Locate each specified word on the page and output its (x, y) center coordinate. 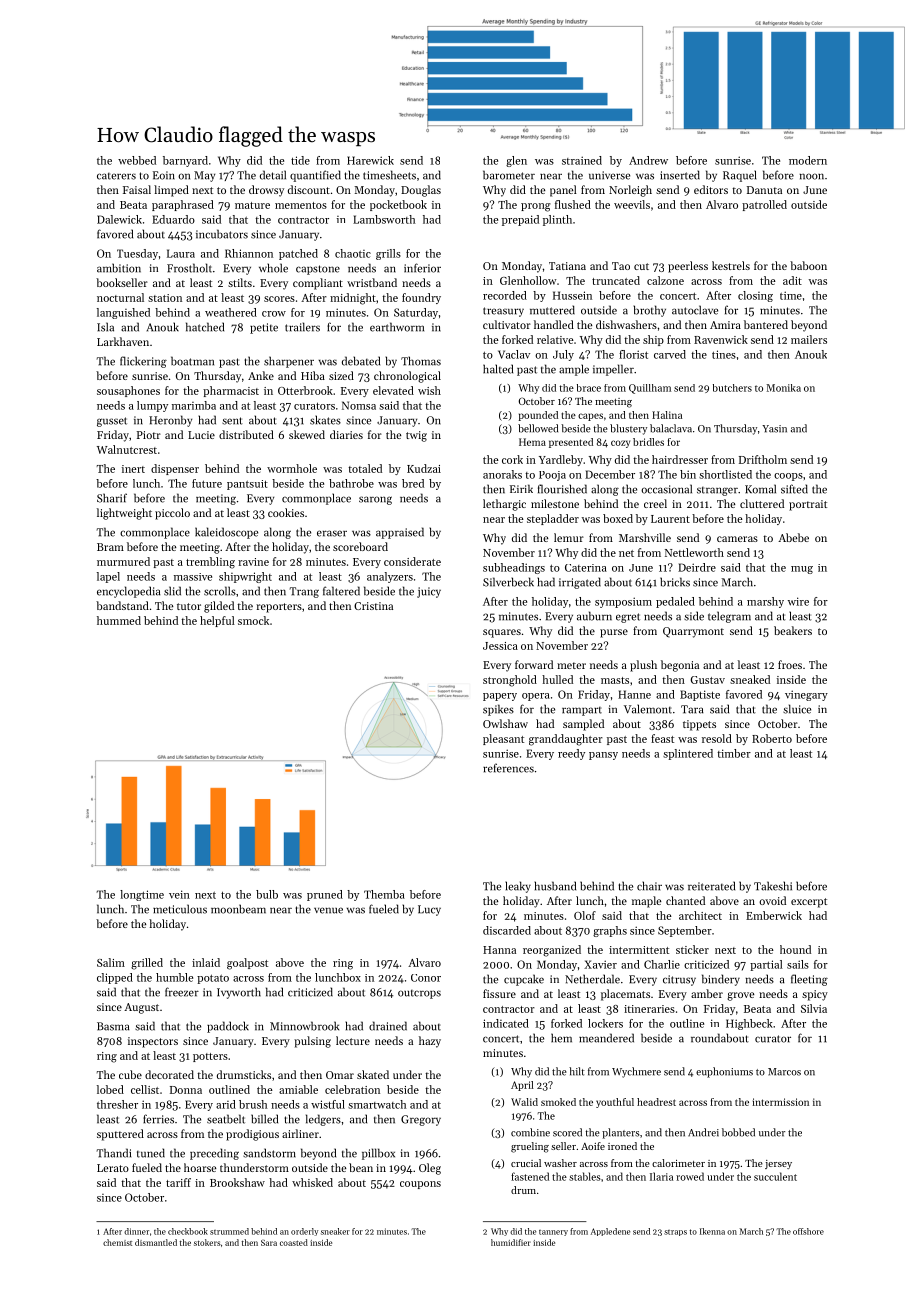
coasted (294, 1242)
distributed (246, 434)
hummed (119, 620)
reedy (571, 754)
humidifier (511, 1242)
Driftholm (763, 459)
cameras (737, 539)
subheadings (514, 568)
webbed (137, 160)
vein (179, 894)
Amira (725, 325)
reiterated (711, 886)
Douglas (421, 191)
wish (429, 390)
